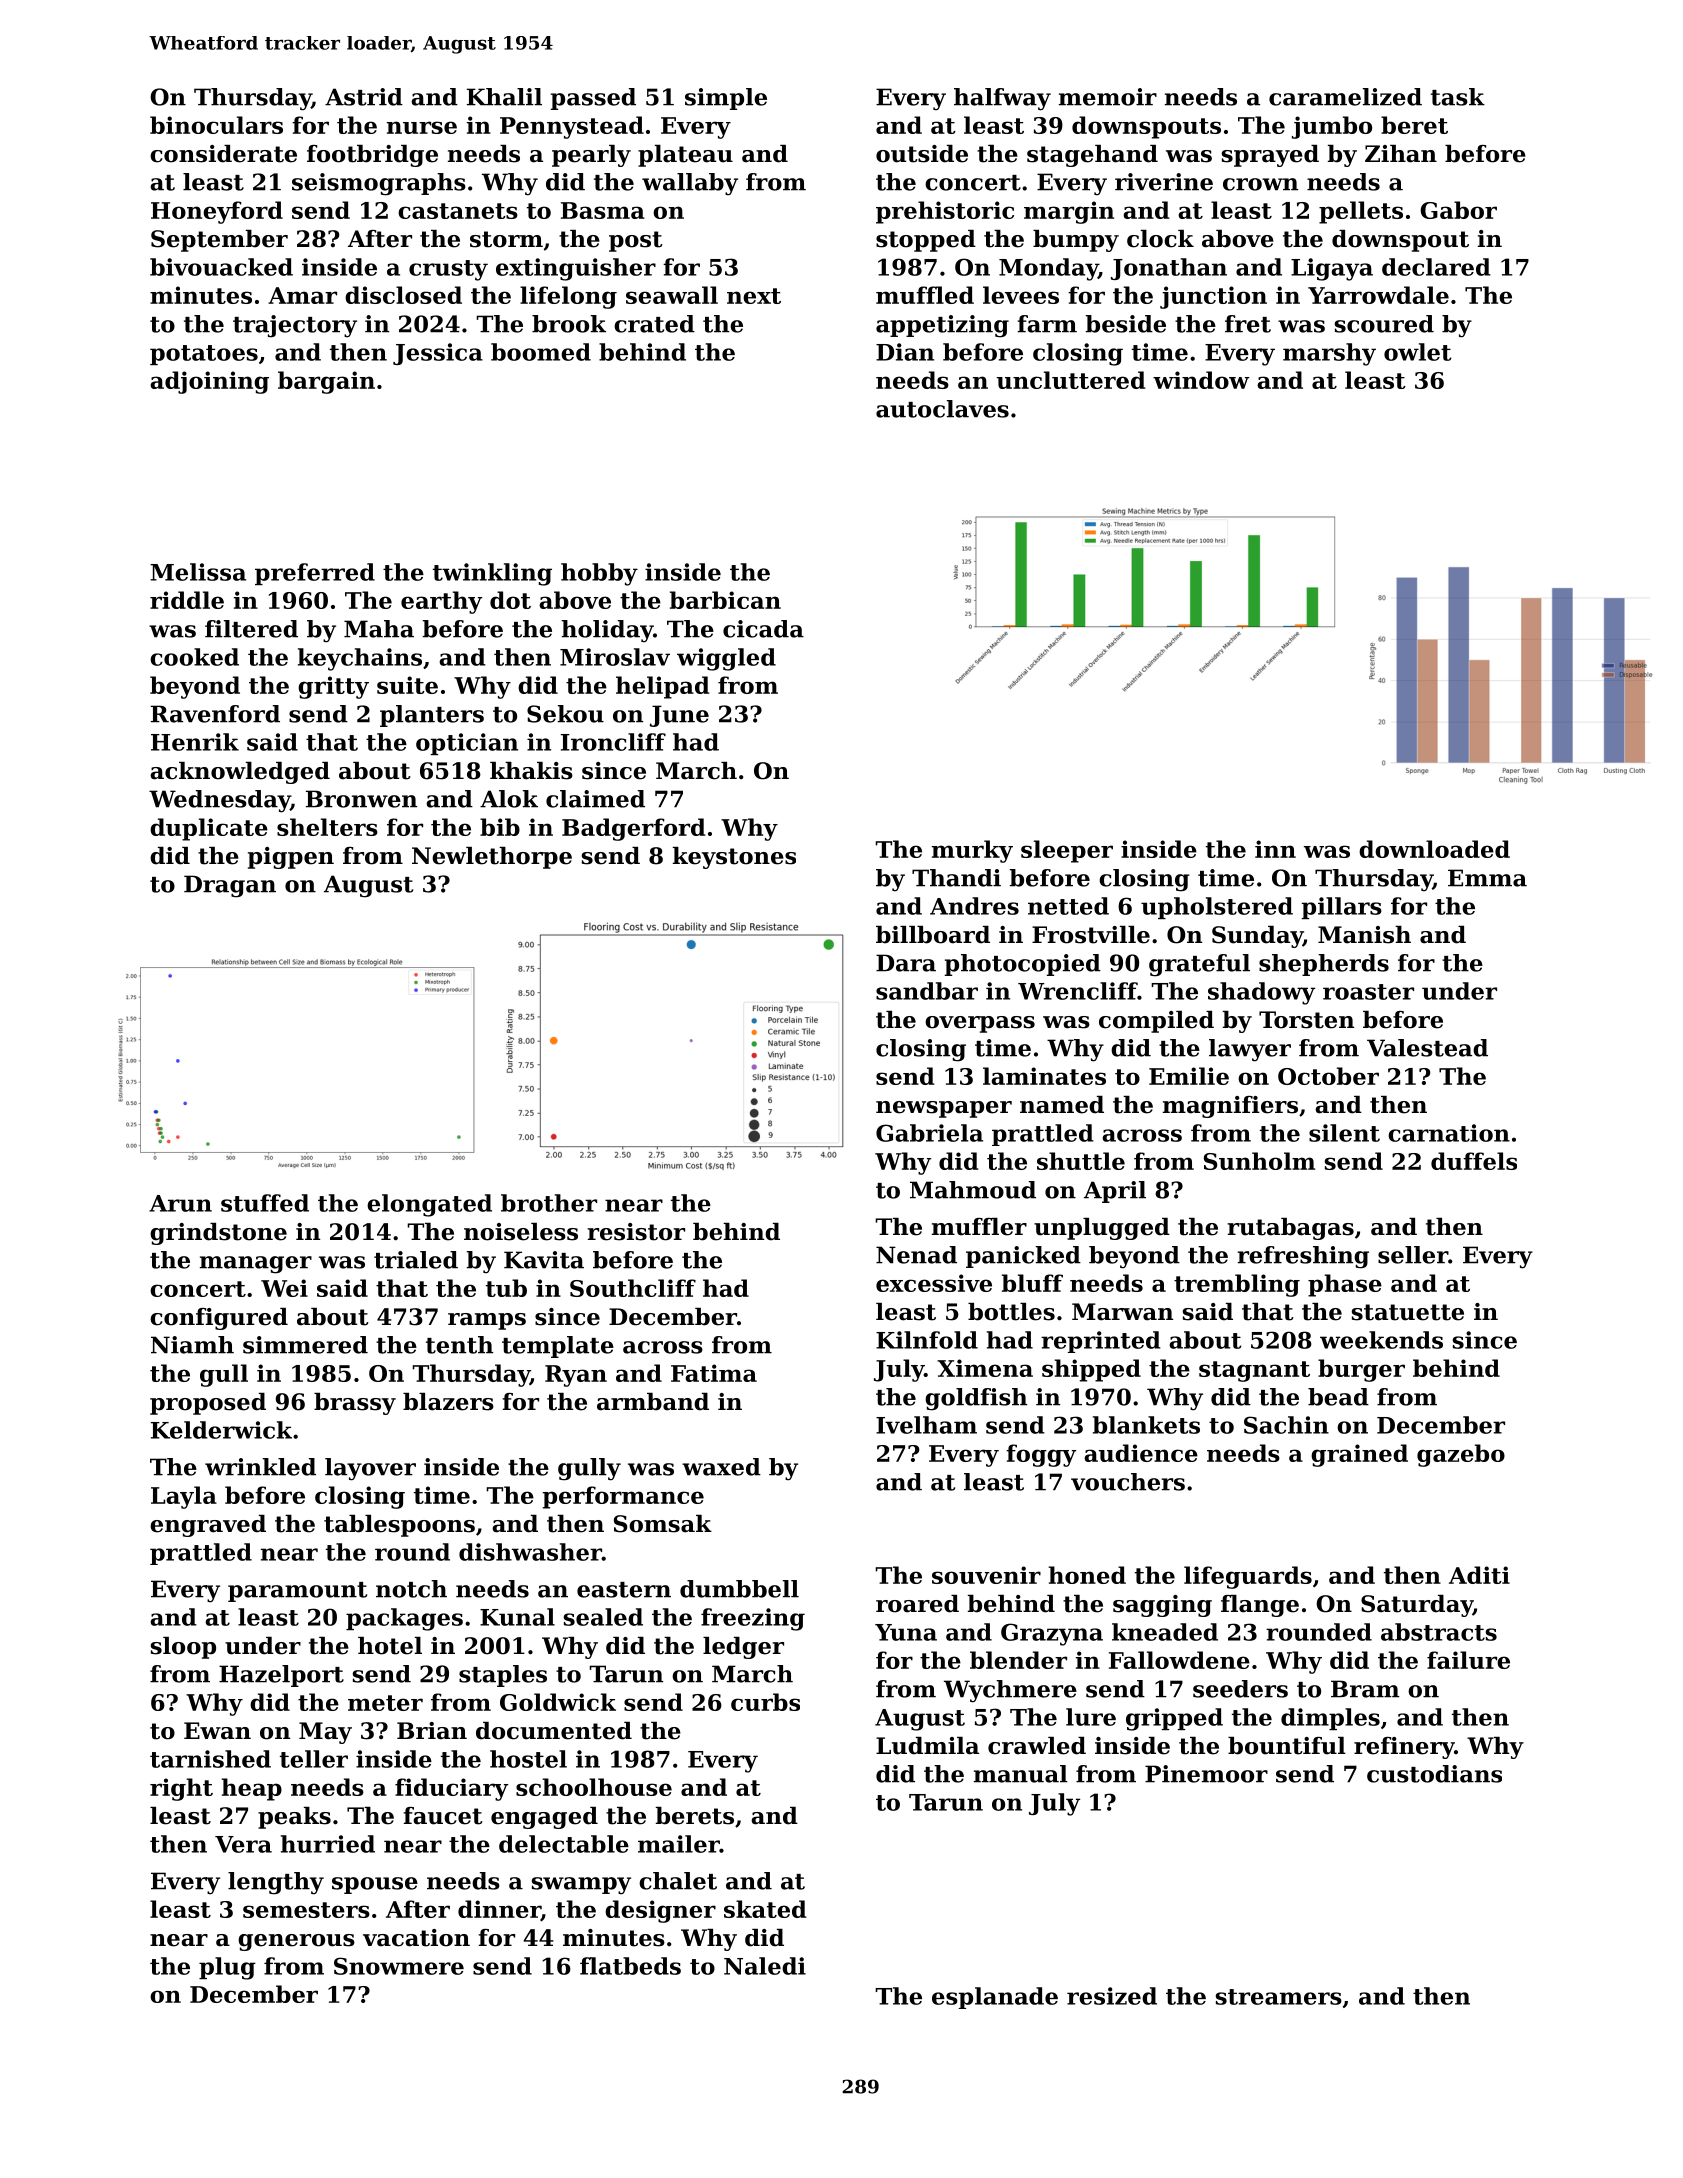  I want to click on souvenir, so click(986, 1575).
